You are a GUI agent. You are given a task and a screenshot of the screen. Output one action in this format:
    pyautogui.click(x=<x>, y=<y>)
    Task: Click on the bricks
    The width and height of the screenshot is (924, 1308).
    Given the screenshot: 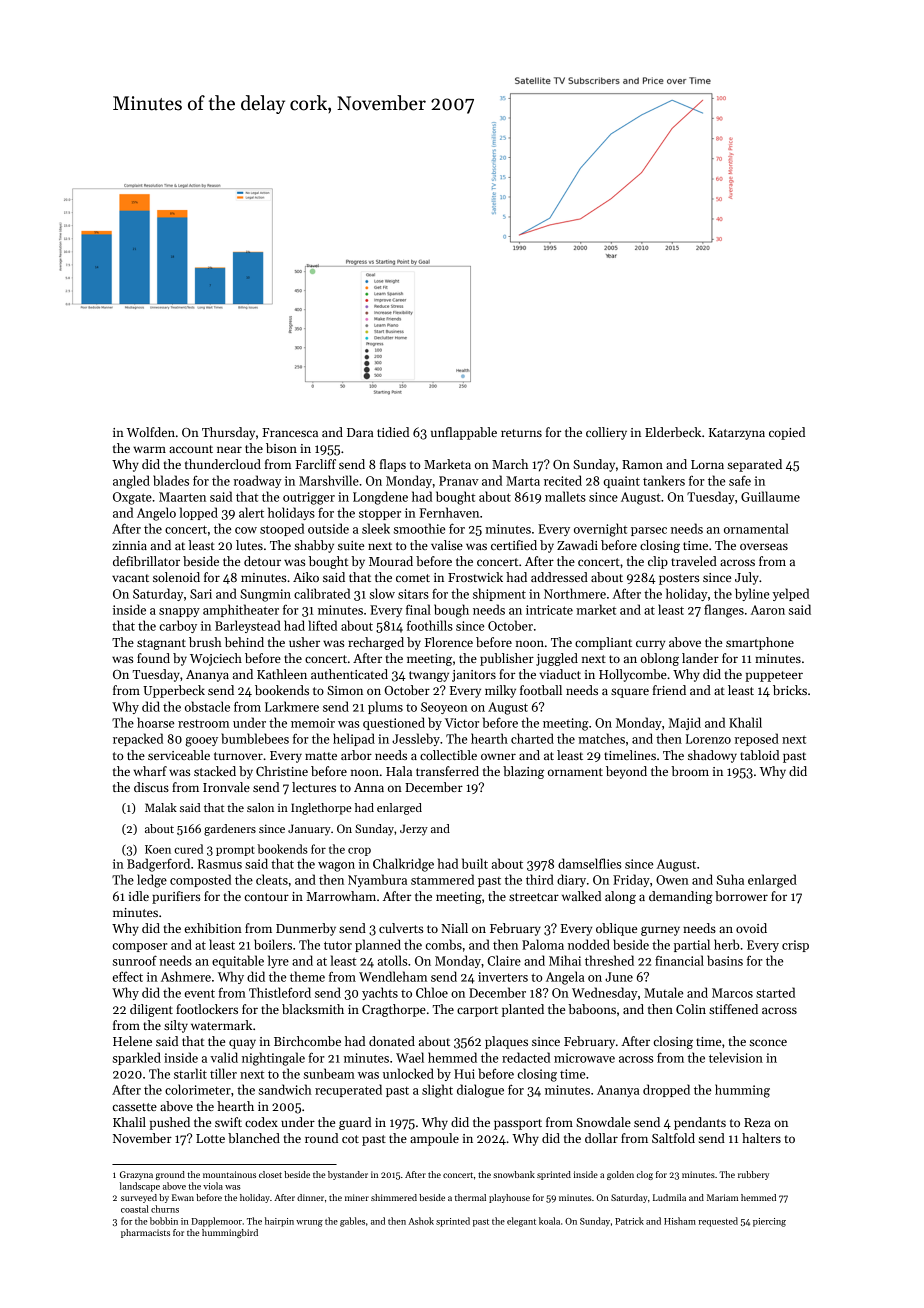 What is the action you would take?
    pyautogui.click(x=790, y=690)
